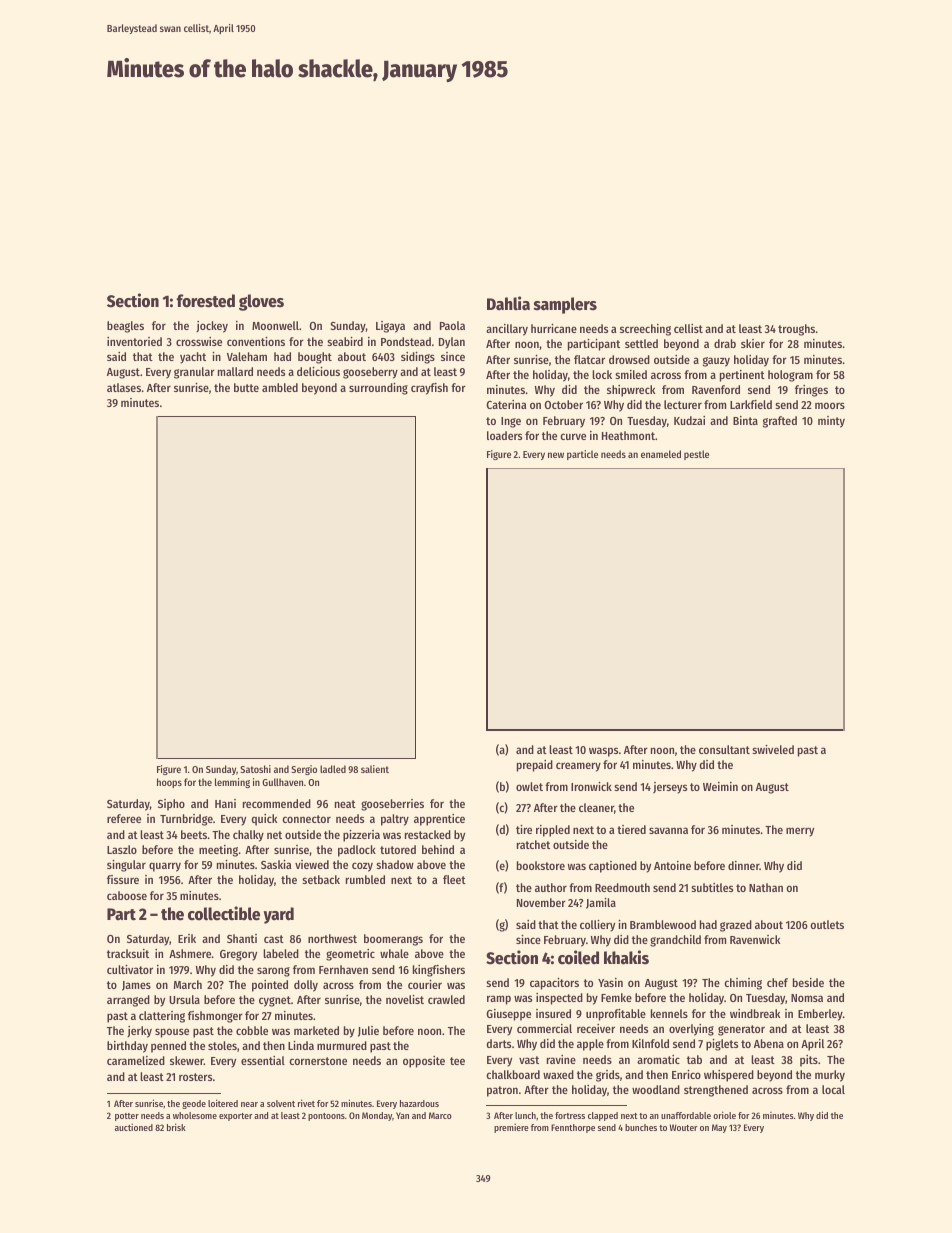 This document has height=1233, width=952. I want to click on Satoshi, so click(255, 769).
